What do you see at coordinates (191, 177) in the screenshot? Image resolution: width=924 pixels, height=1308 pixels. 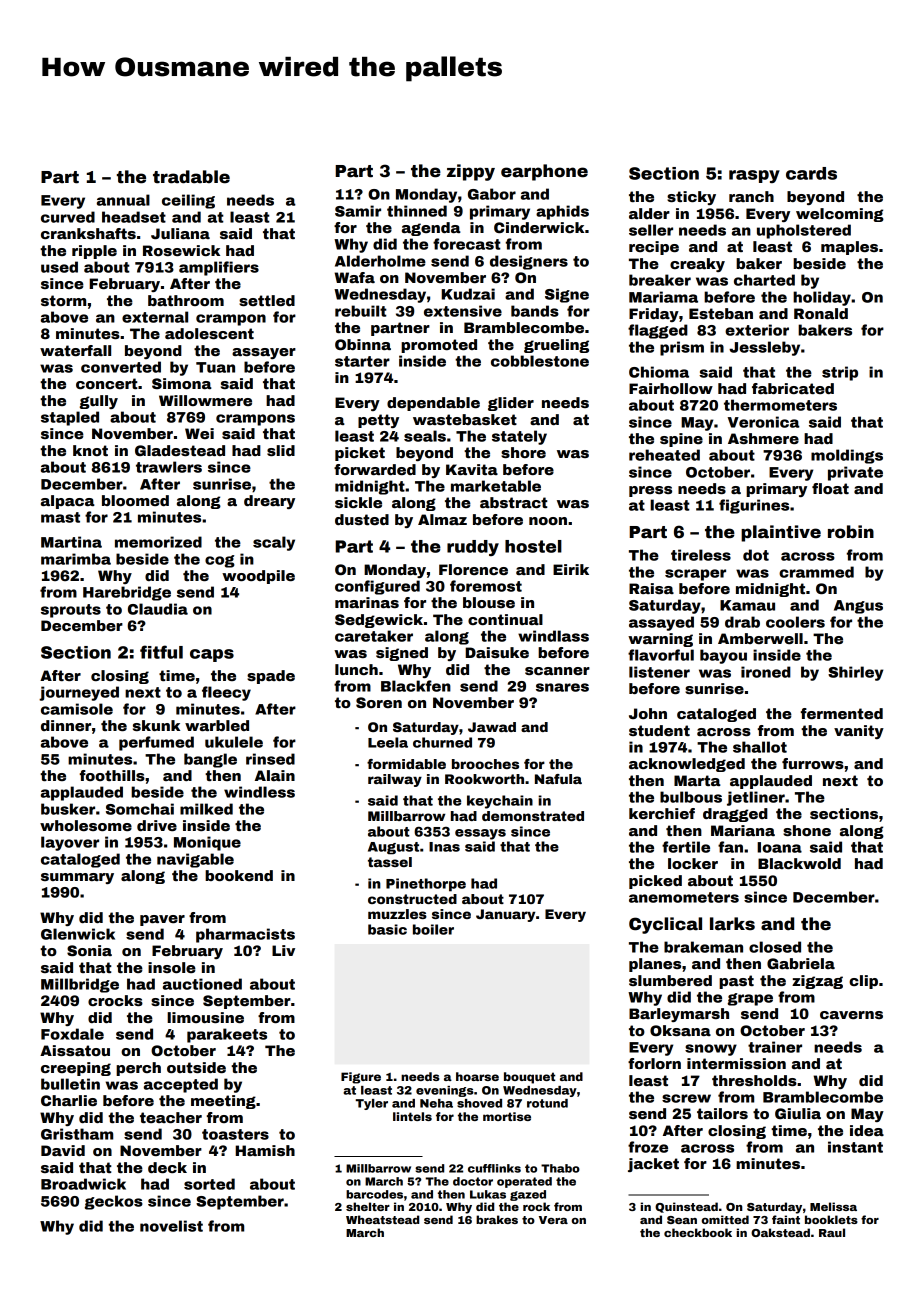 I see `tradable` at bounding box center [191, 177].
